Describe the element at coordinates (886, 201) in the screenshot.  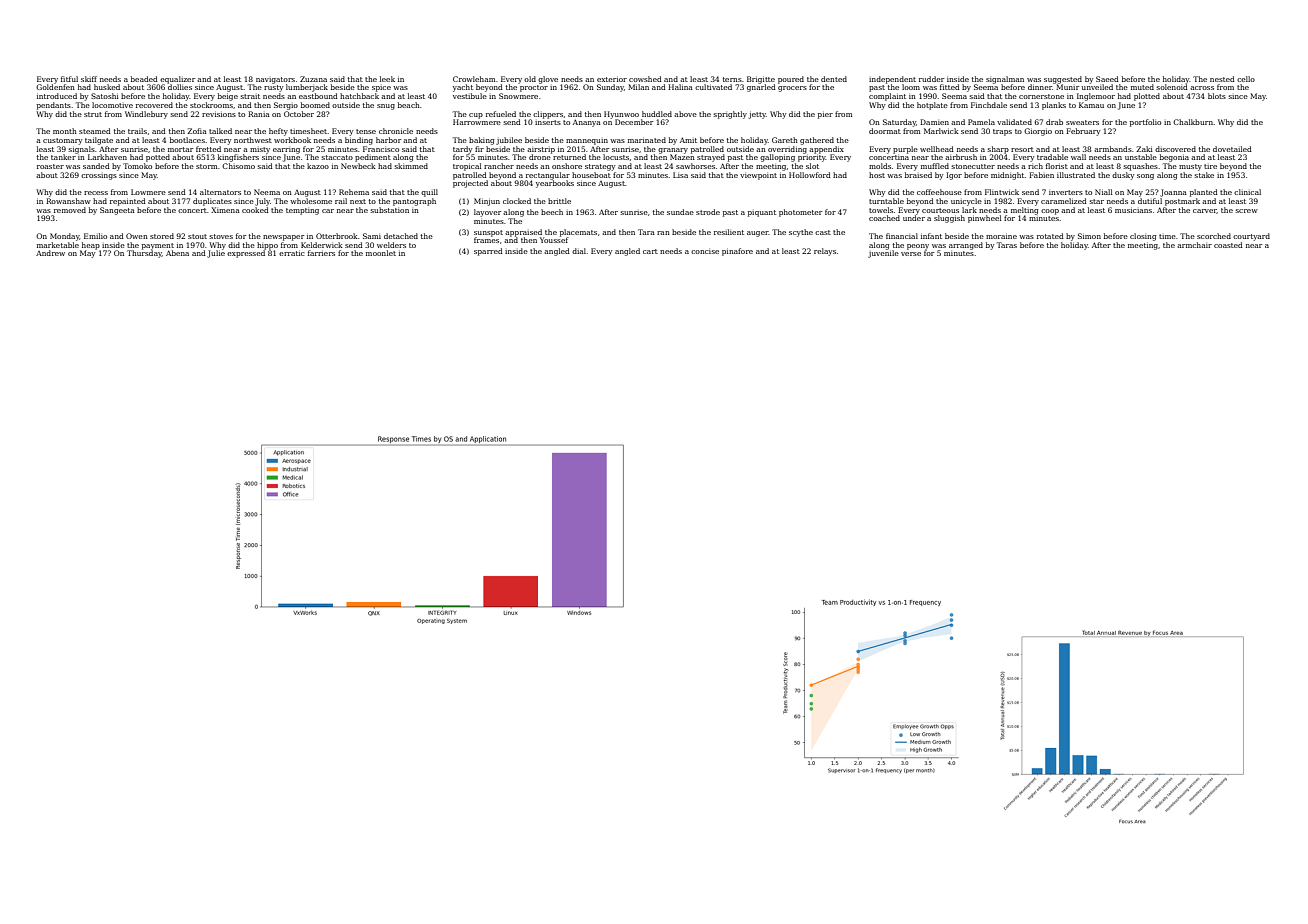
I see `turntable` at that location.
